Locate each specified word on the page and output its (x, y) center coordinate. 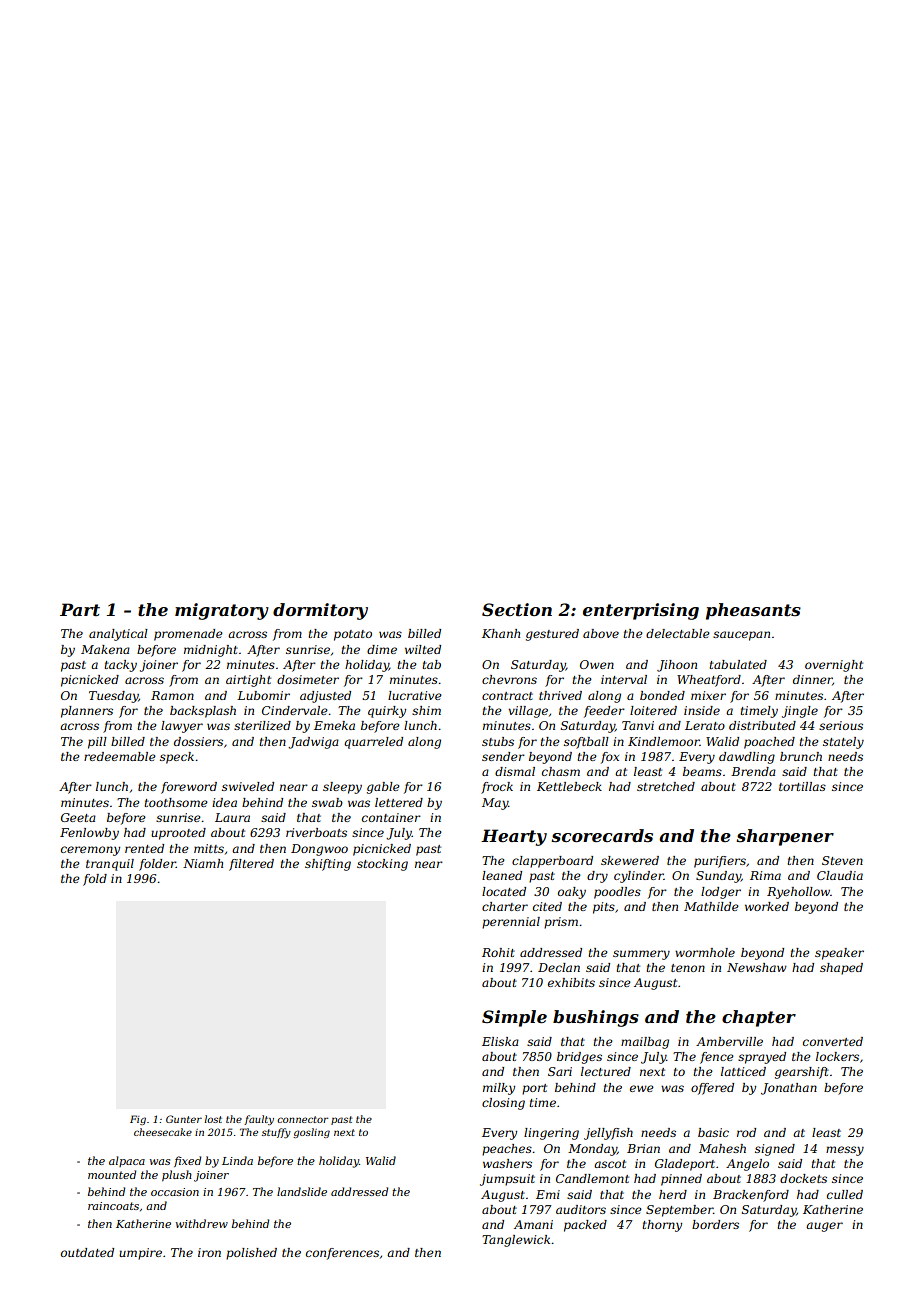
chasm (561, 771)
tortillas (802, 786)
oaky (572, 893)
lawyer (182, 727)
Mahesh (722, 1148)
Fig (138, 1120)
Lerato (705, 725)
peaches (507, 1150)
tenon (688, 968)
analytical (118, 635)
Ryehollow (798, 893)
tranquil (110, 865)
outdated (87, 1252)
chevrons (509, 679)
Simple (514, 1018)
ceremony (90, 851)
